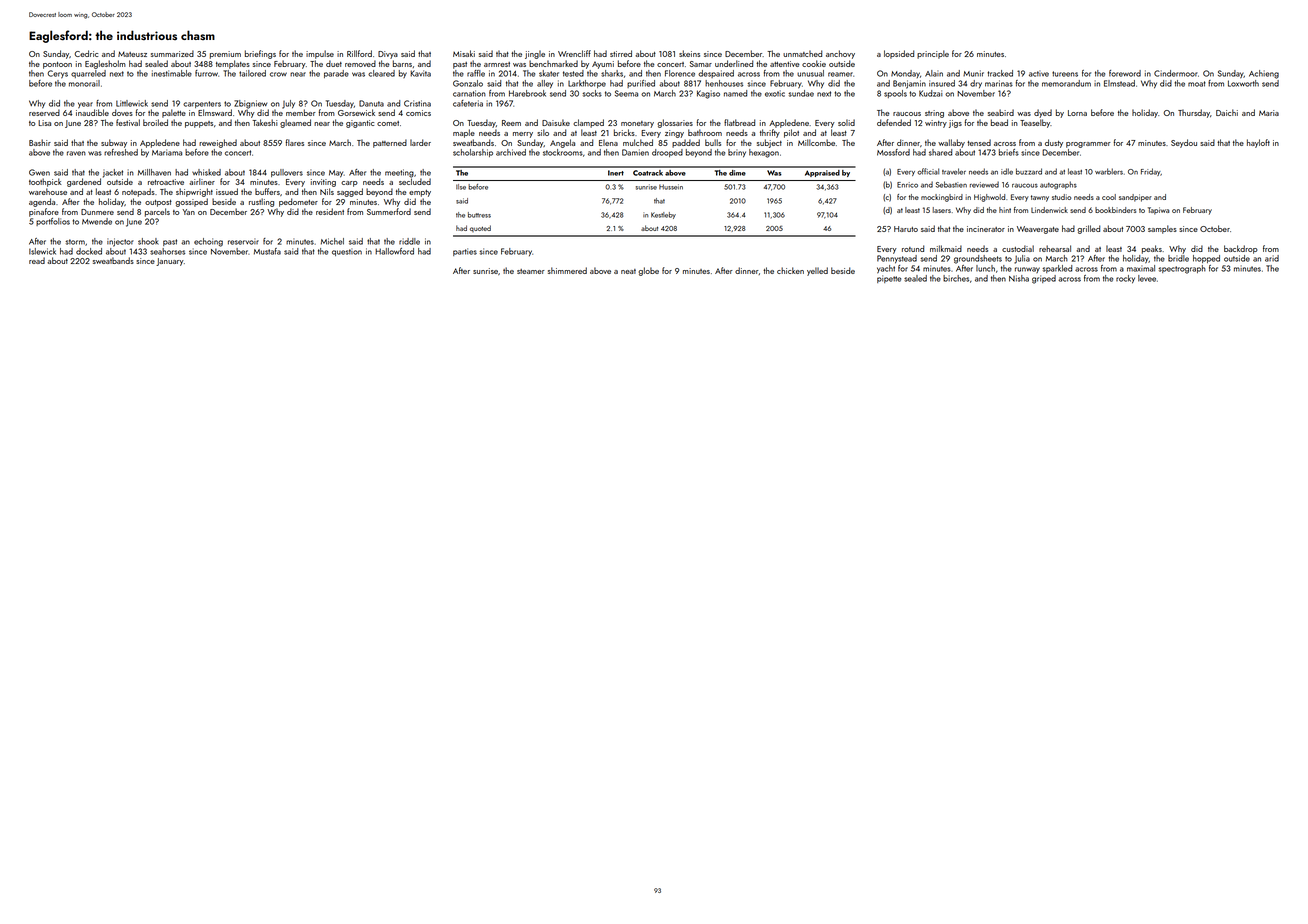  What do you see at coordinates (933, 54) in the screenshot?
I see `principle` at bounding box center [933, 54].
